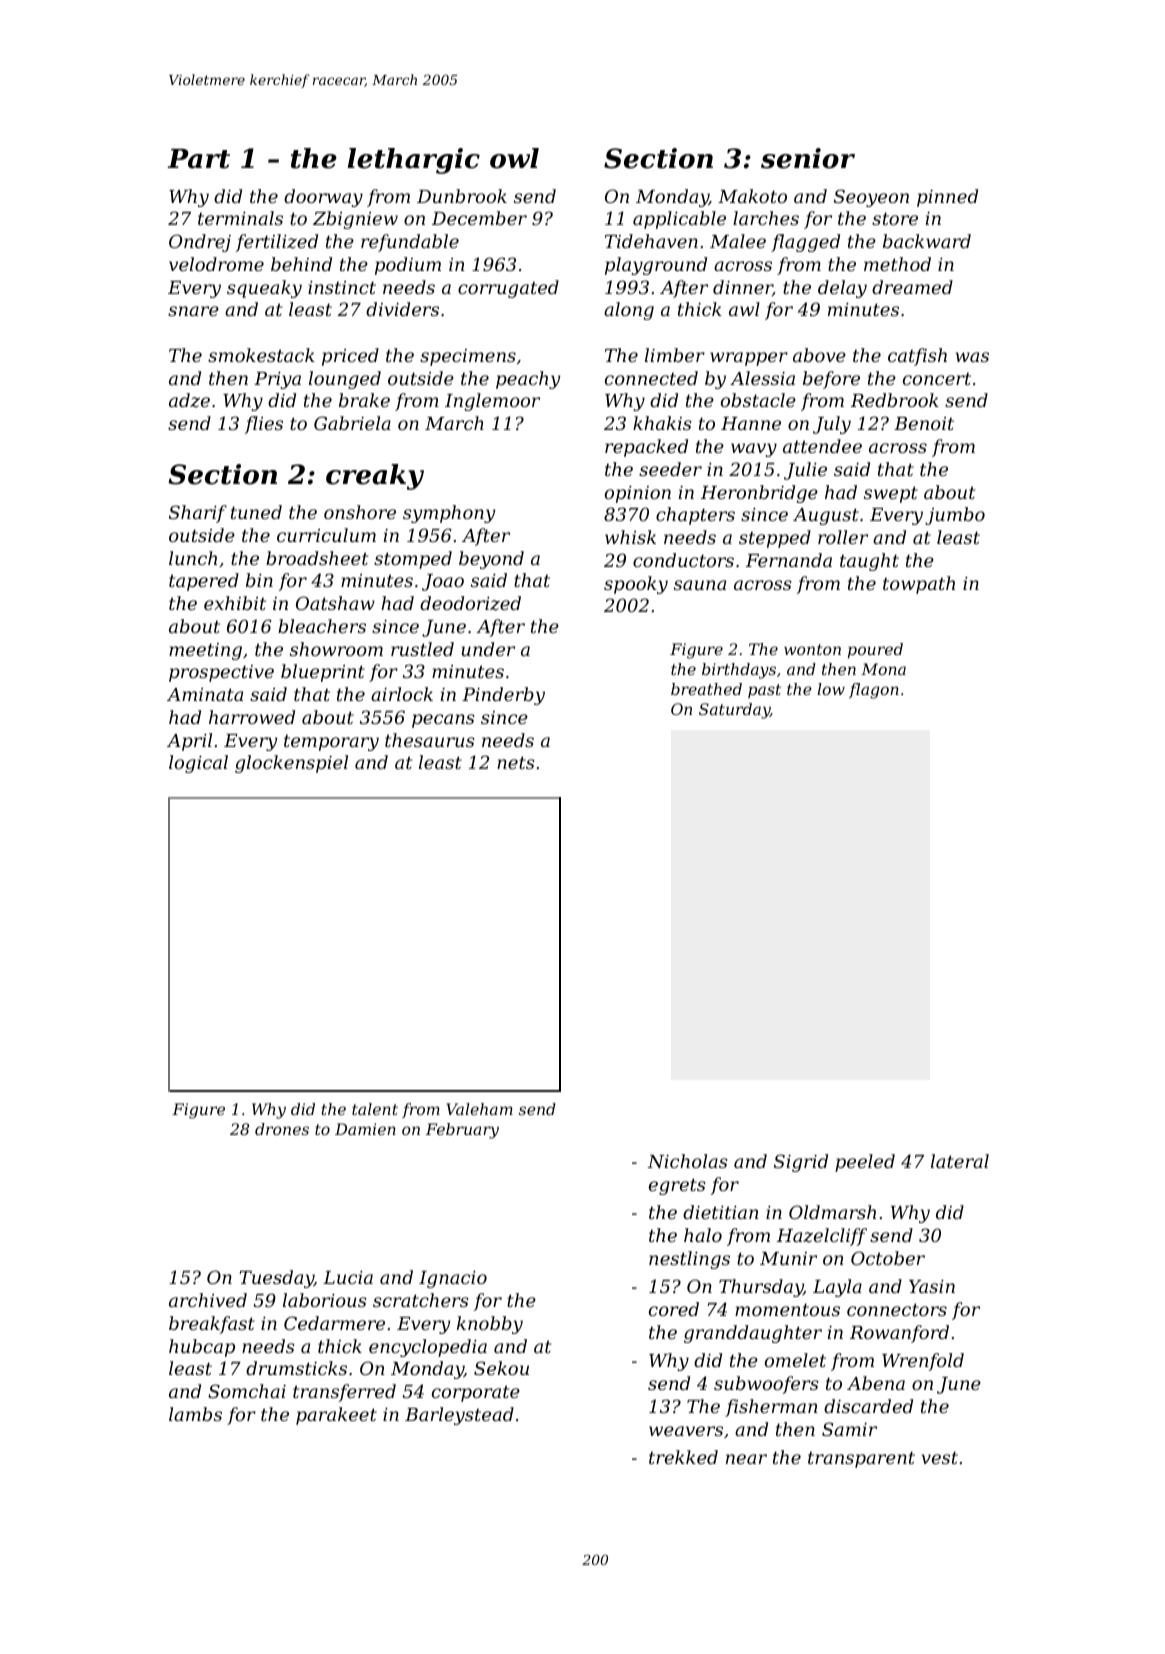  I want to click on Saturday, so click(734, 711).
